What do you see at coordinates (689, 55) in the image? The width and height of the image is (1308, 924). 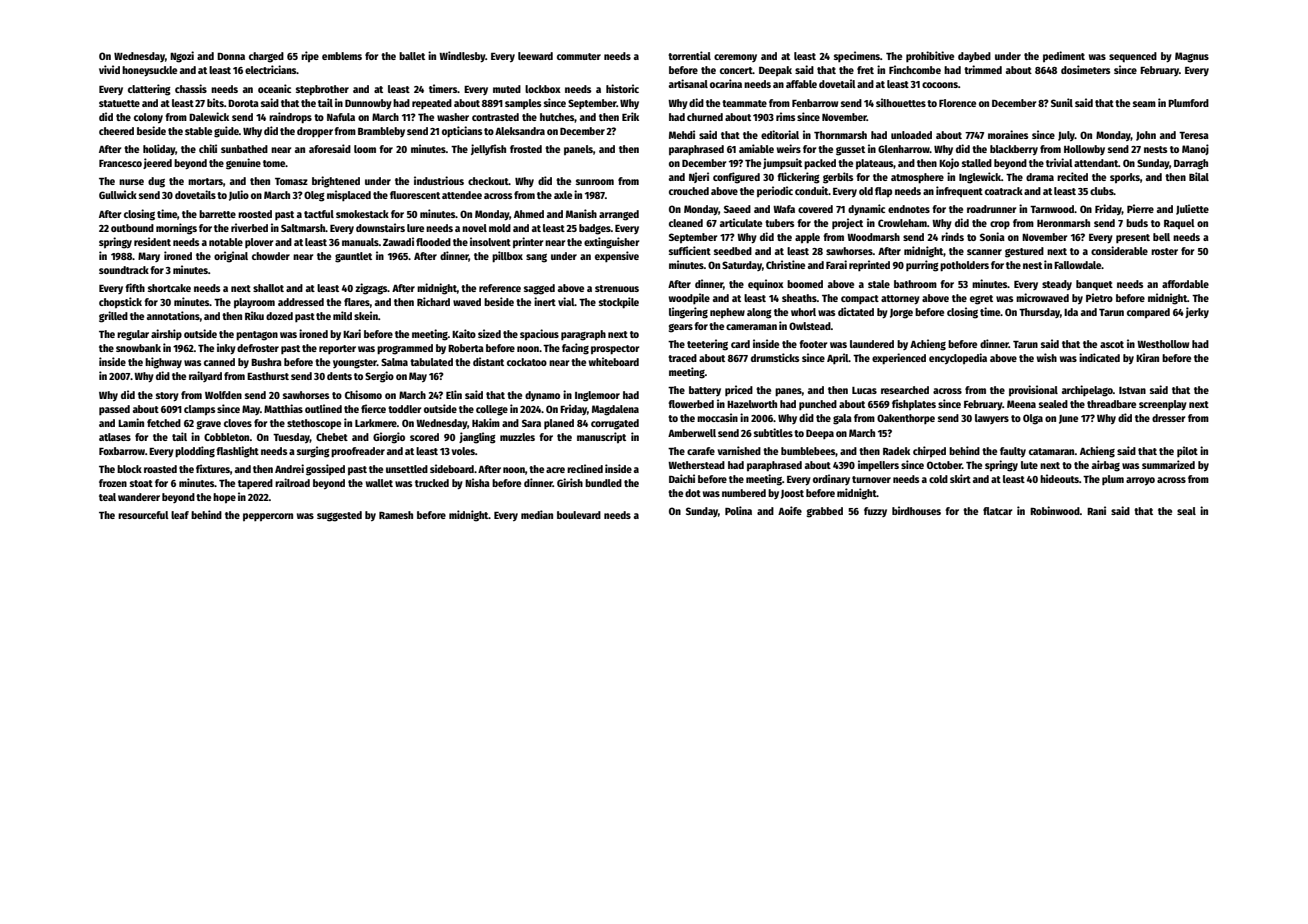 I see `torrential` at bounding box center [689, 55].
